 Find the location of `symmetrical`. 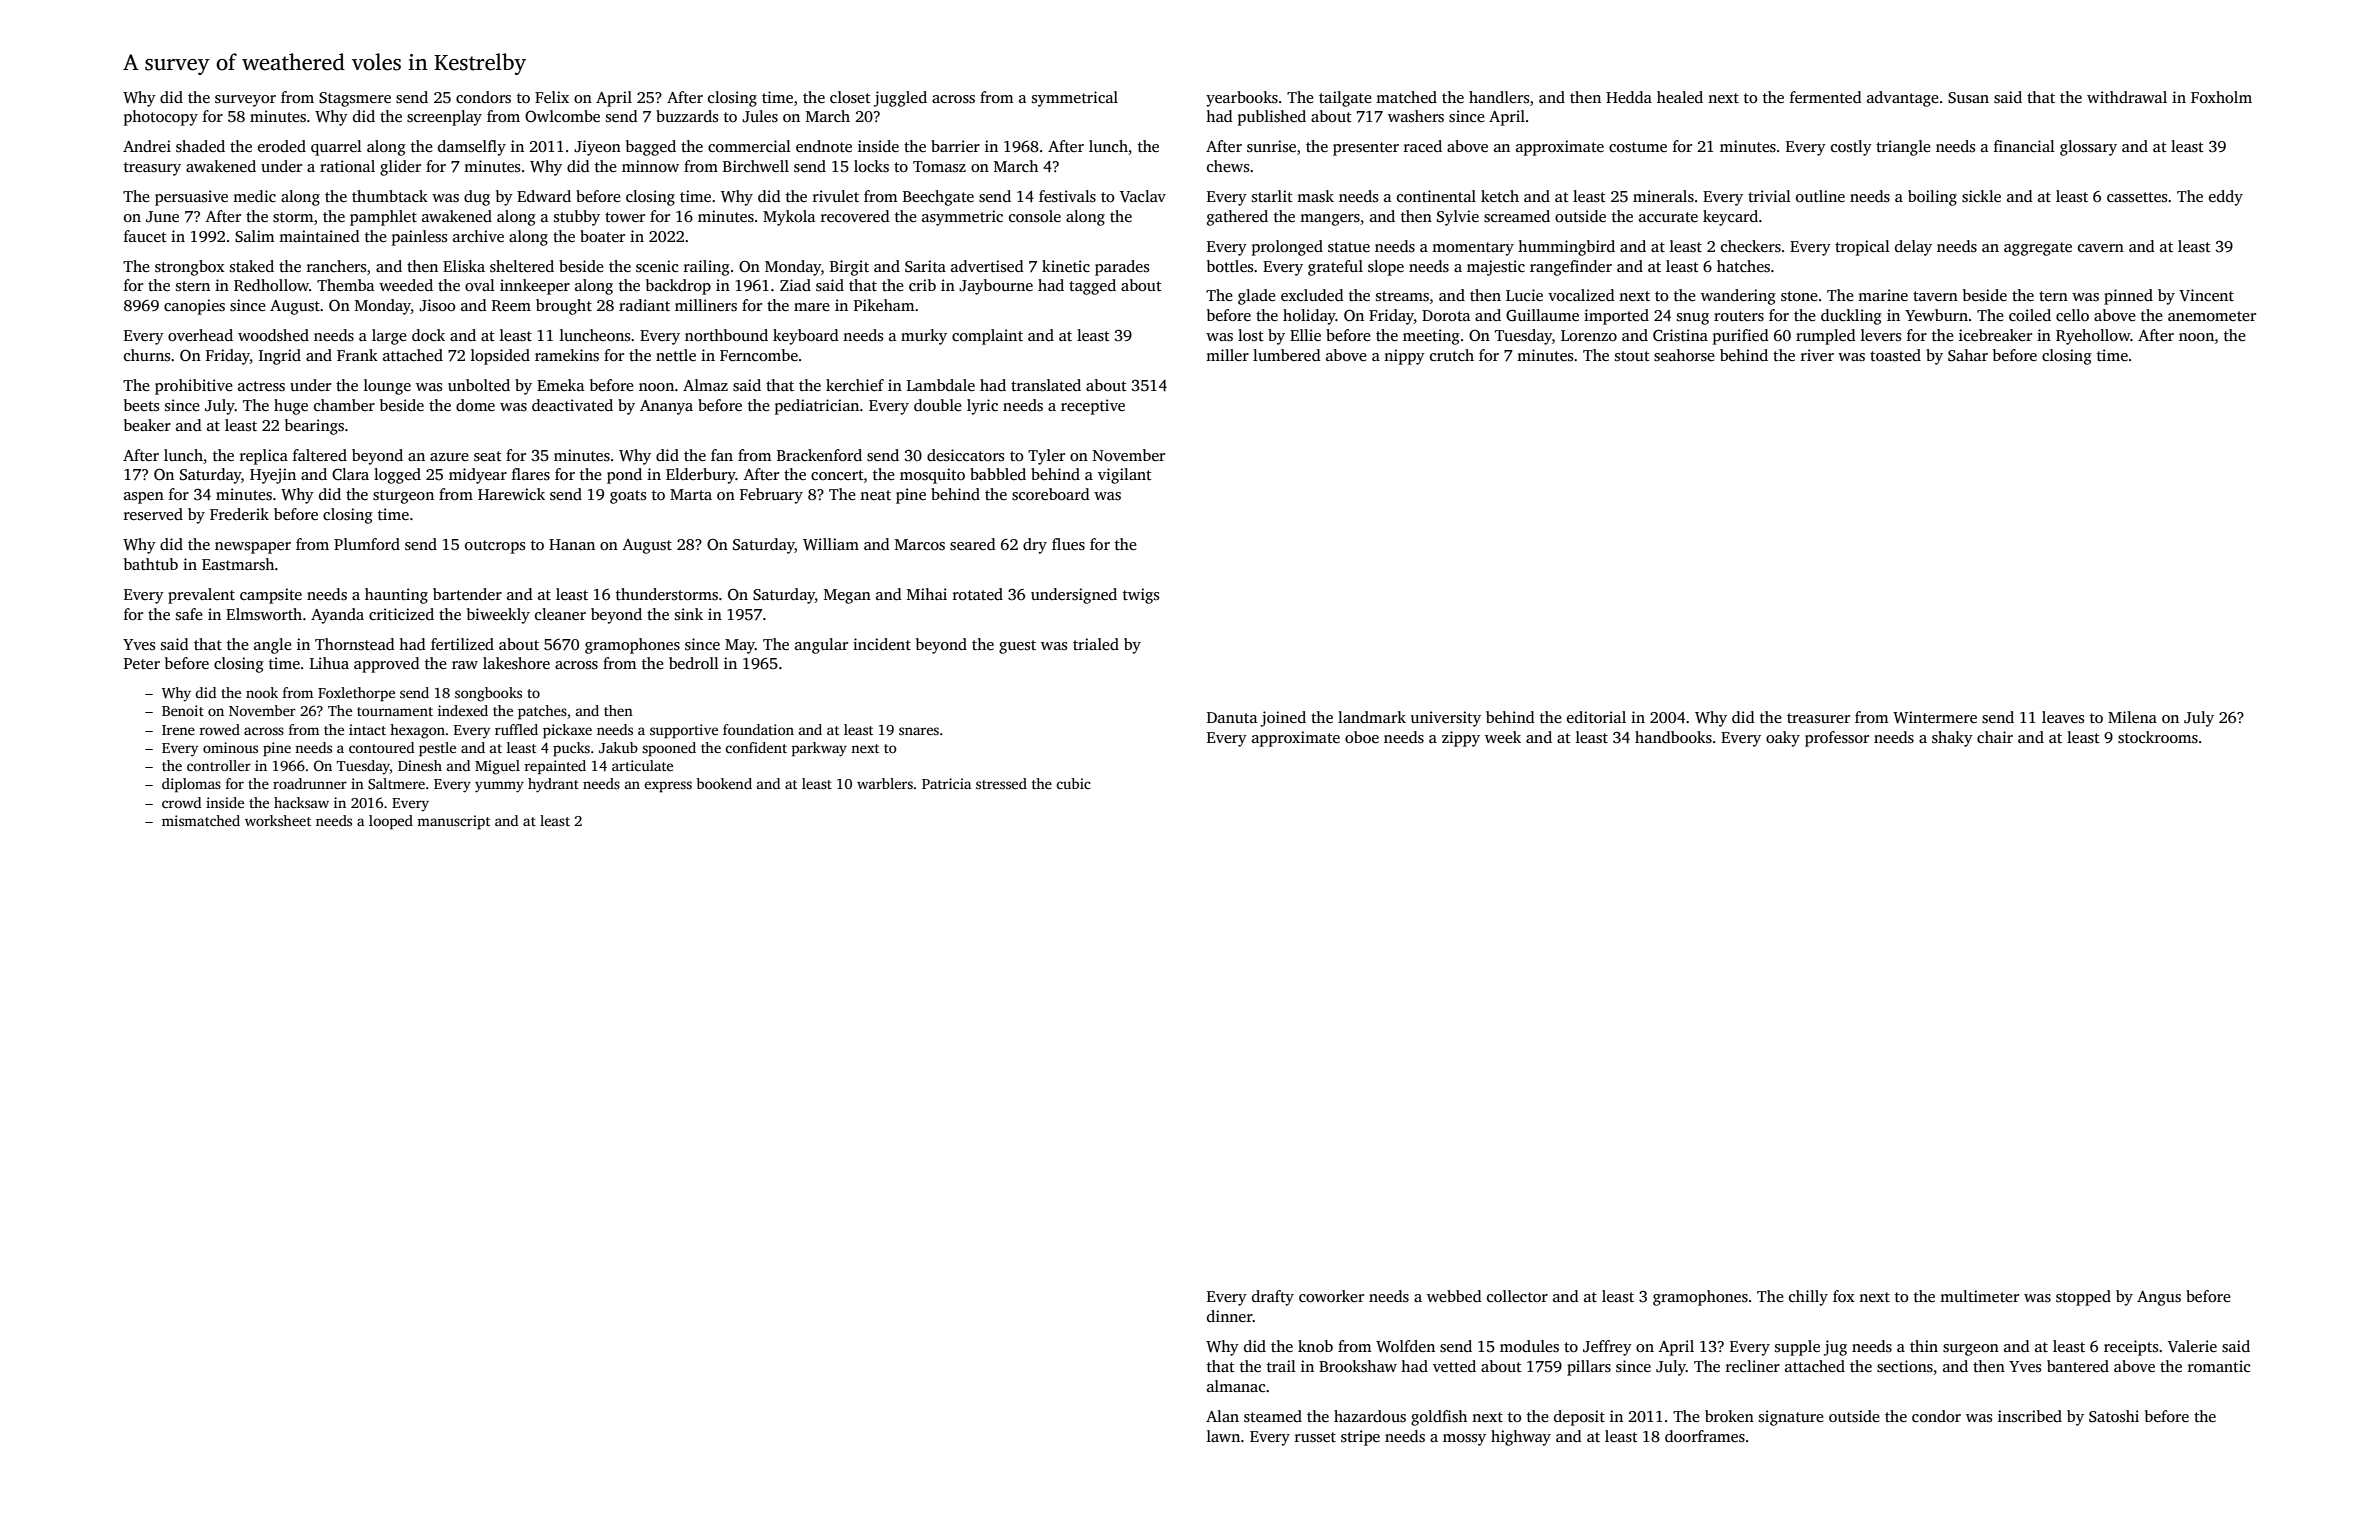

symmetrical is located at coordinates (1075, 99).
